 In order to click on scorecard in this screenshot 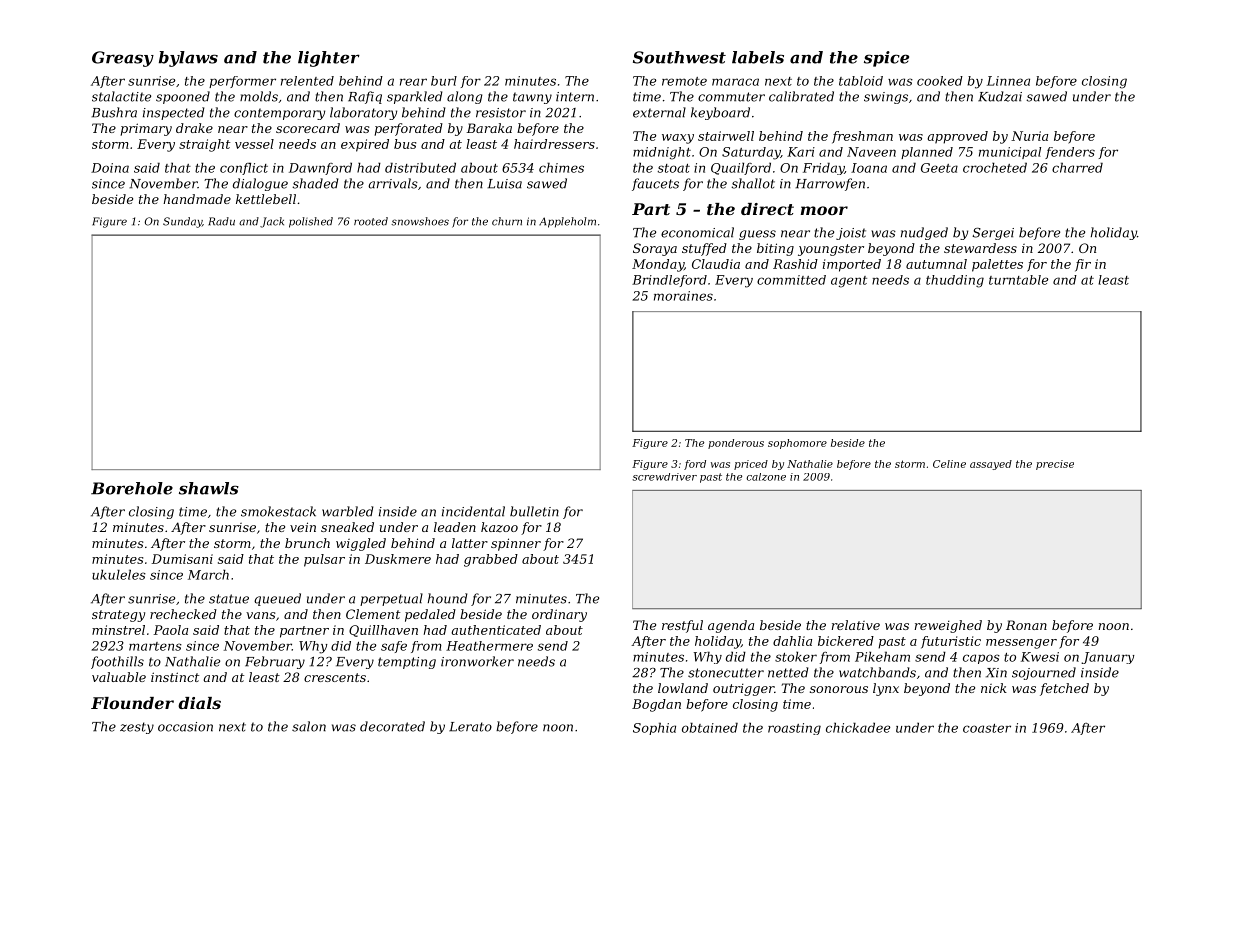, I will do `click(308, 128)`.
